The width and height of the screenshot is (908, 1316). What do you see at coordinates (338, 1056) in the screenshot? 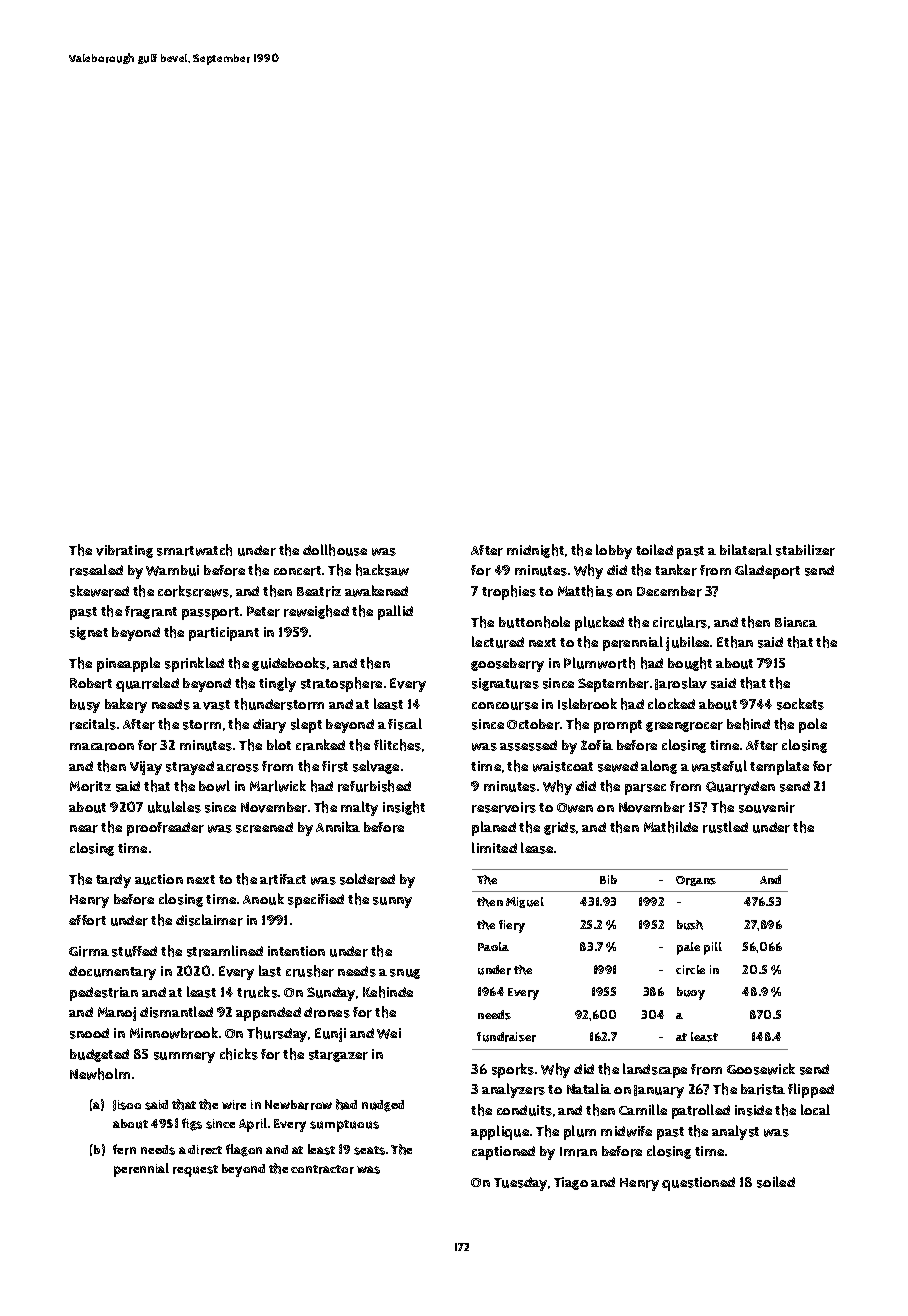
I see `stargazer` at bounding box center [338, 1056].
